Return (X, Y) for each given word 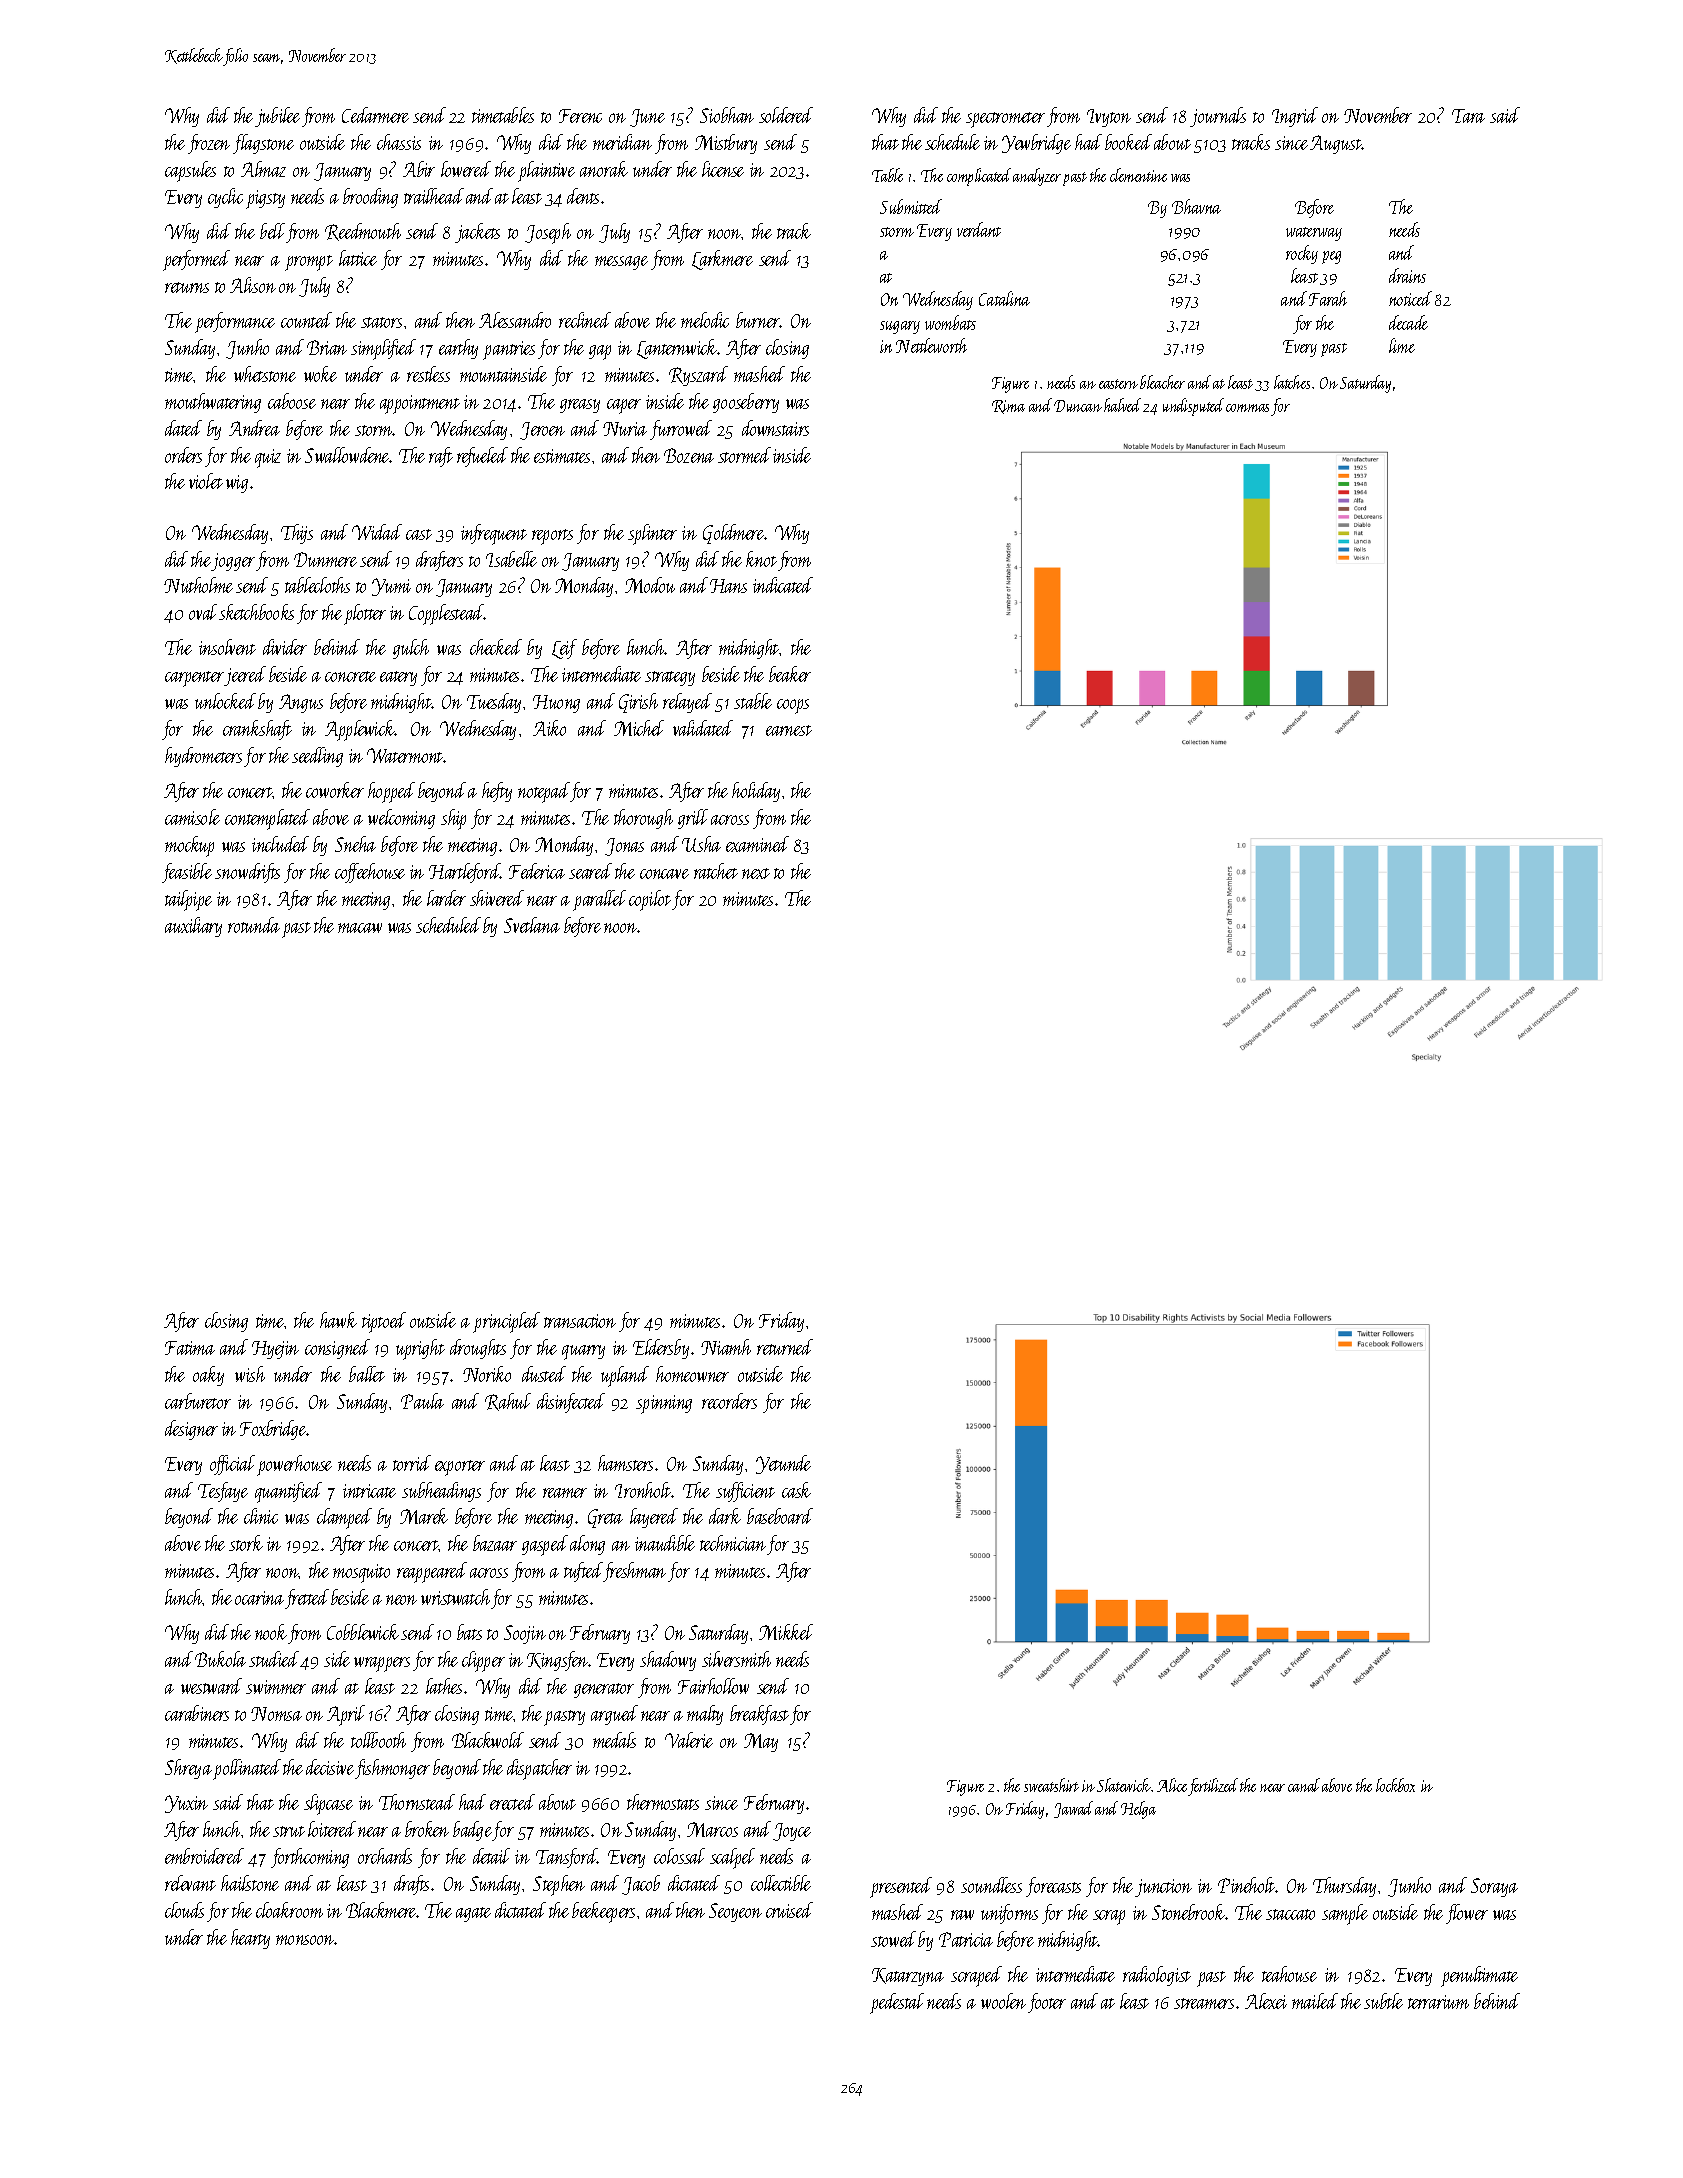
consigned (337, 1349)
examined (757, 844)
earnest (789, 730)
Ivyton (1109, 118)
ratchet (716, 871)
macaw (360, 928)
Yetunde (783, 1464)
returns (187, 287)
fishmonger (392, 1769)
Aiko (549, 728)
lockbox (1395, 1785)
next (756, 873)
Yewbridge (1036, 144)
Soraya (1494, 1887)
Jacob (641, 1885)
